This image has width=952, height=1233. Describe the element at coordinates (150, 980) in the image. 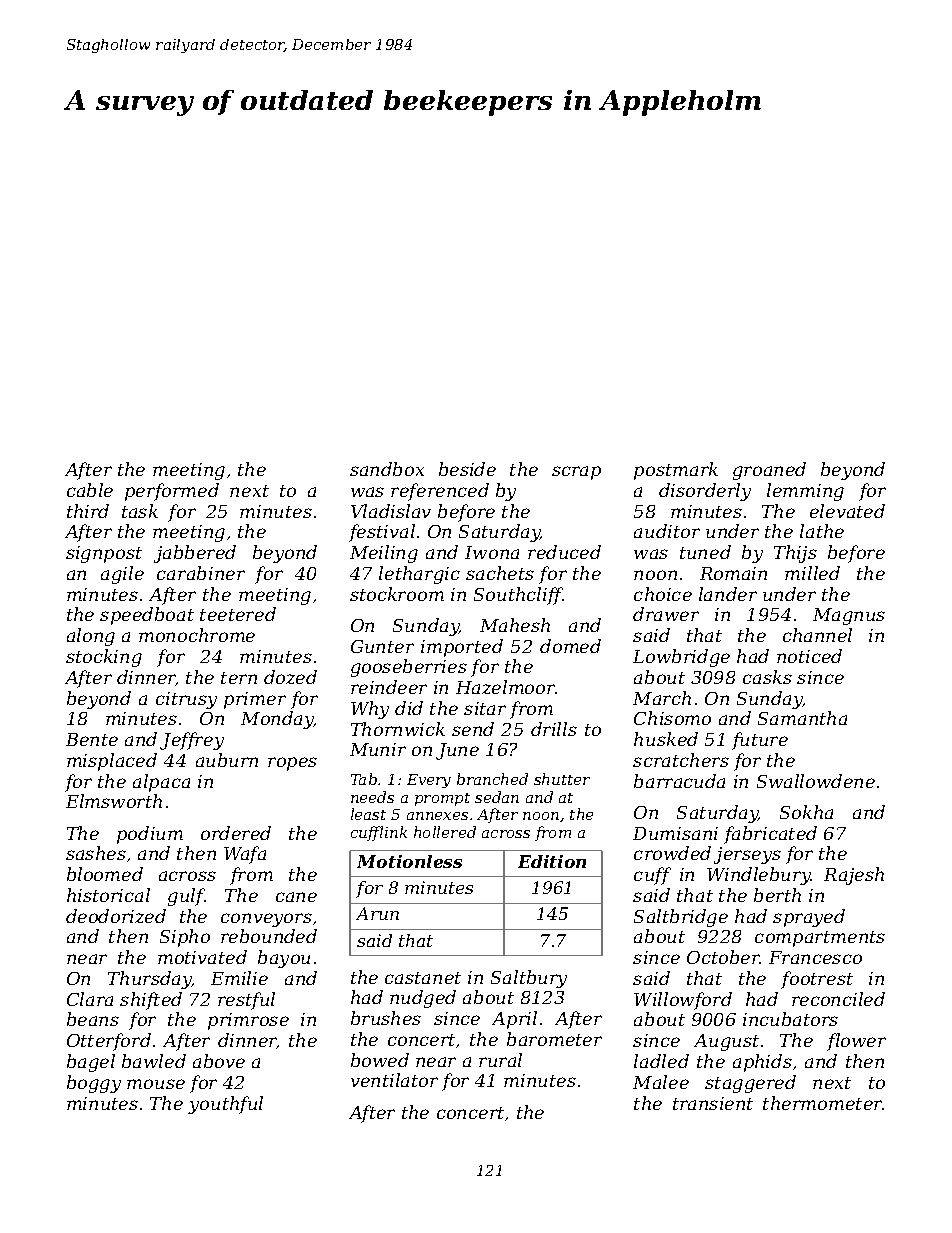

I see `Thursday` at that location.
